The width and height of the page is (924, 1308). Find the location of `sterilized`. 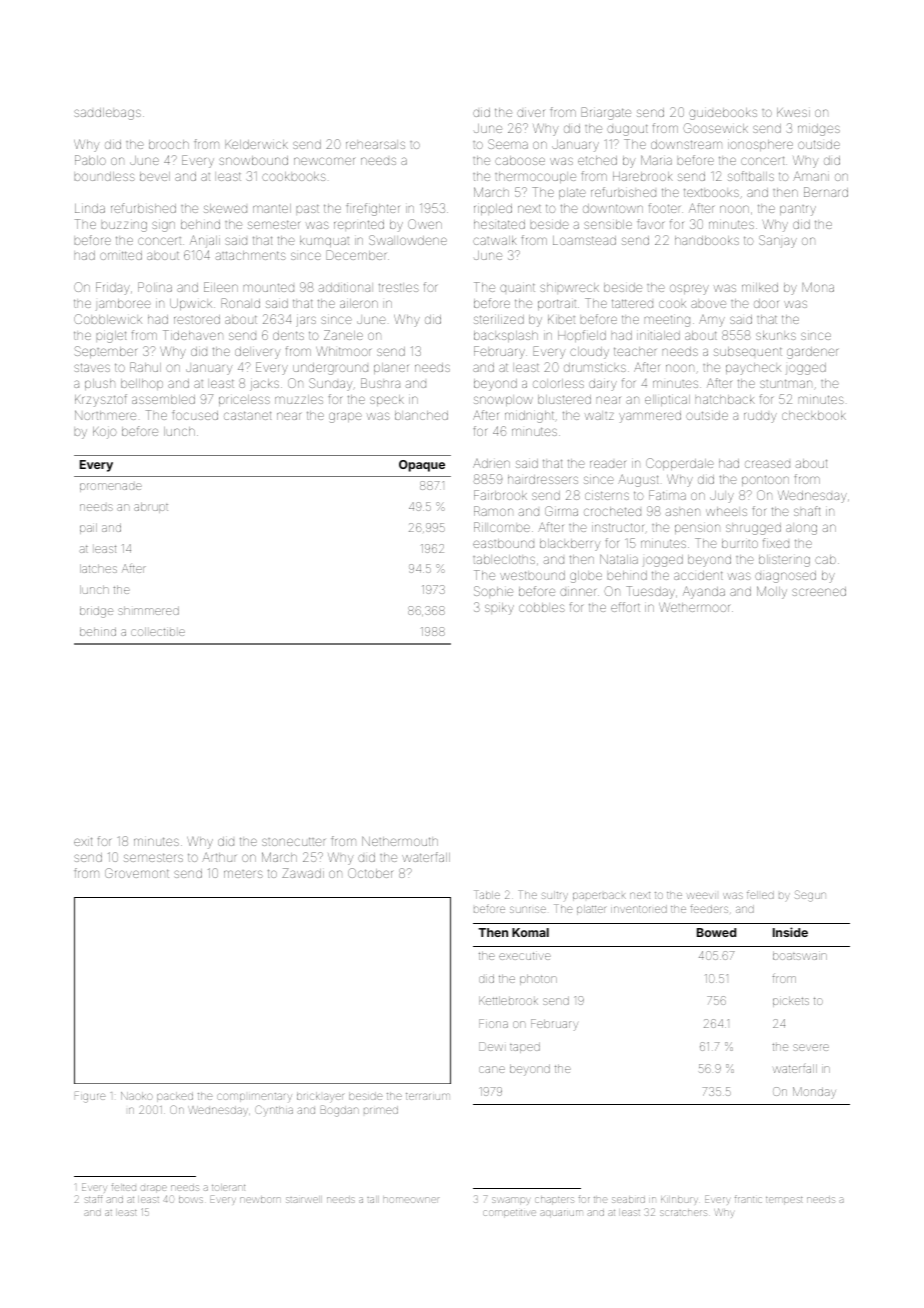

sterilized is located at coordinates (499, 319).
